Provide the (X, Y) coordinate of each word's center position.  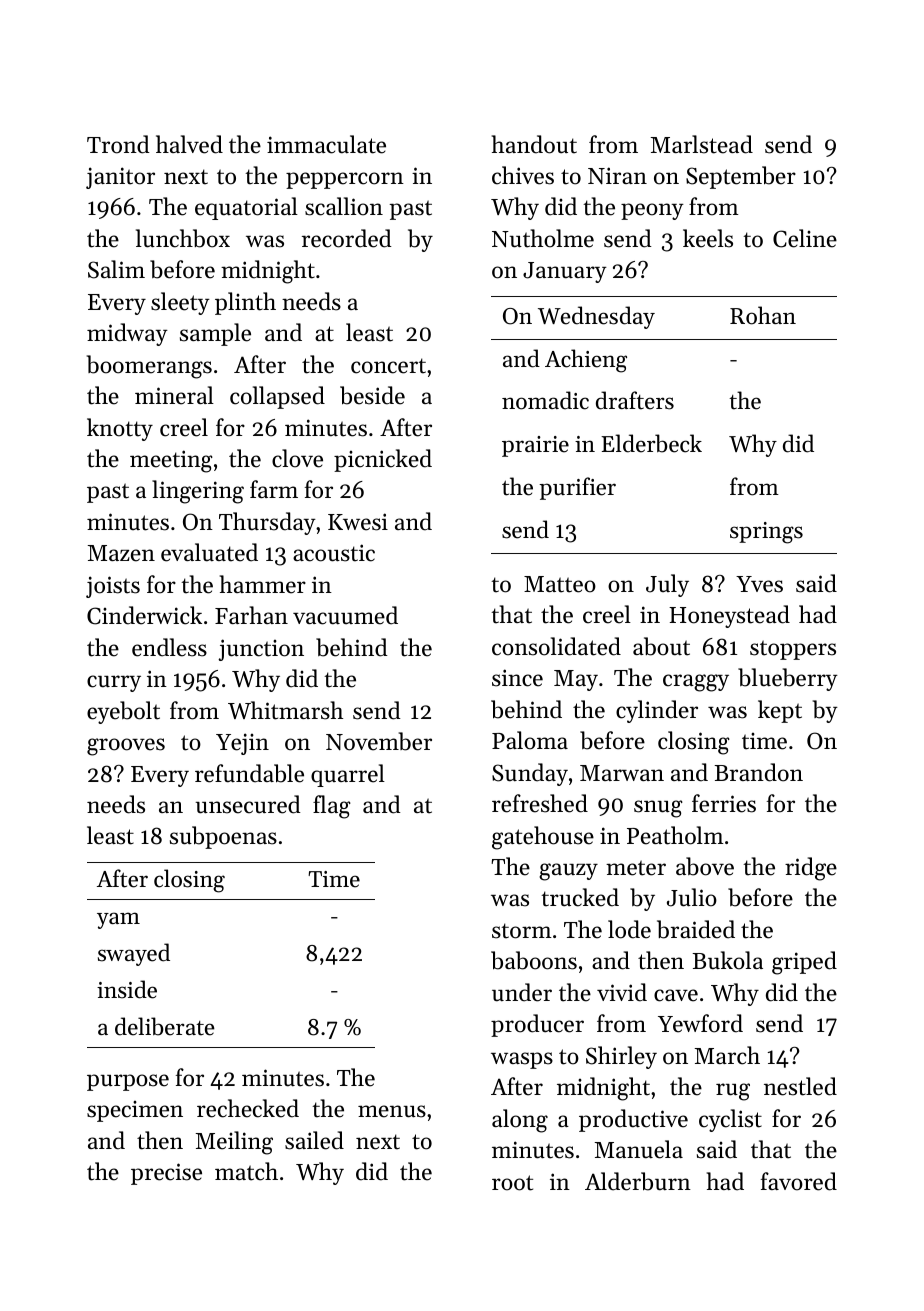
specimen (135, 1111)
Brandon (758, 772)
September (741, 177)
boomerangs (149, 367)
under (522, 992)
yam (118, 920)
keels (708, 238)
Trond (118, 144)
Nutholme (543, 238)
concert (388, 366)
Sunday (530, 774)
